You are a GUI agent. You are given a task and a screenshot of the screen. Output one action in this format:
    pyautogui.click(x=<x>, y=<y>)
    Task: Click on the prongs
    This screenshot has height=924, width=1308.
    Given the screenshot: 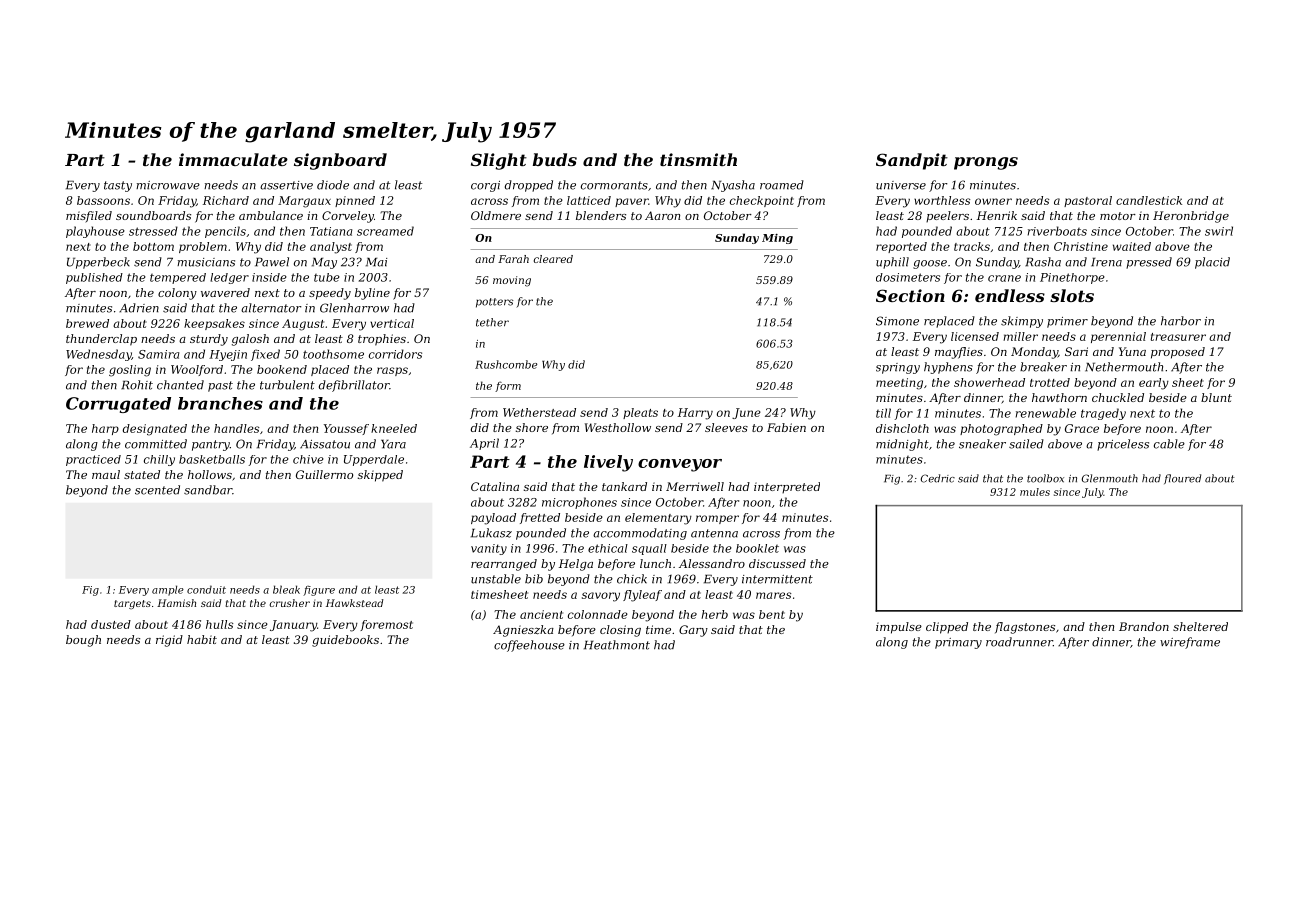 What is the action you would take?
    pyautogui.click(x=986, y=163)
